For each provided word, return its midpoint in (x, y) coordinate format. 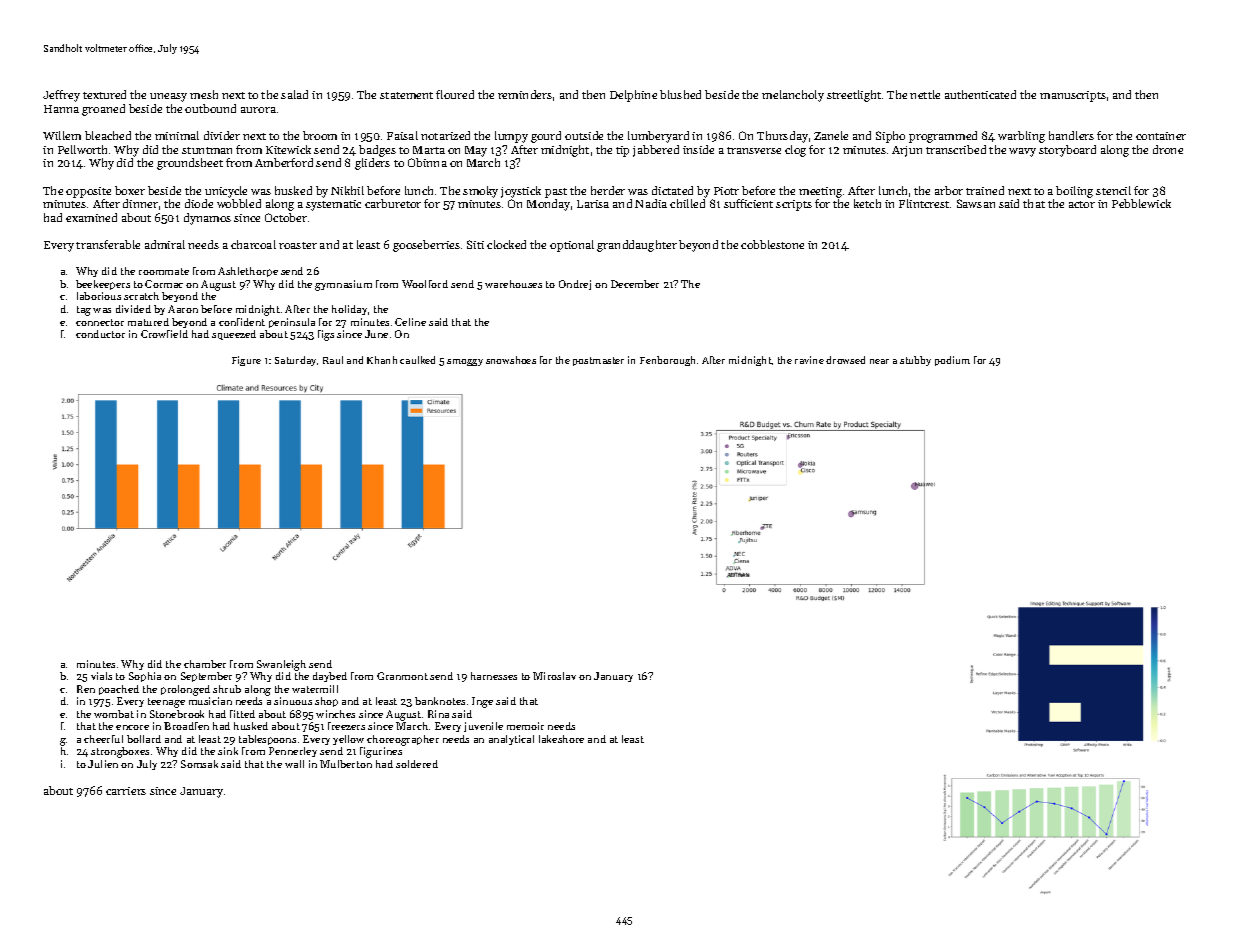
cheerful (103, 739)
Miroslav (554, 676)
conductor (100, 334)
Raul (333, 360)
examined (91, 217)
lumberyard (658, 137)
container (1161, 136)
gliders (372, 164)
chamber (205, 664)
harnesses (494, 676)
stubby (915, 361)
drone (1168, 149)
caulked (417, 360)
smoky (480, 192)
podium (952, 361)
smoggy (465, 362)
